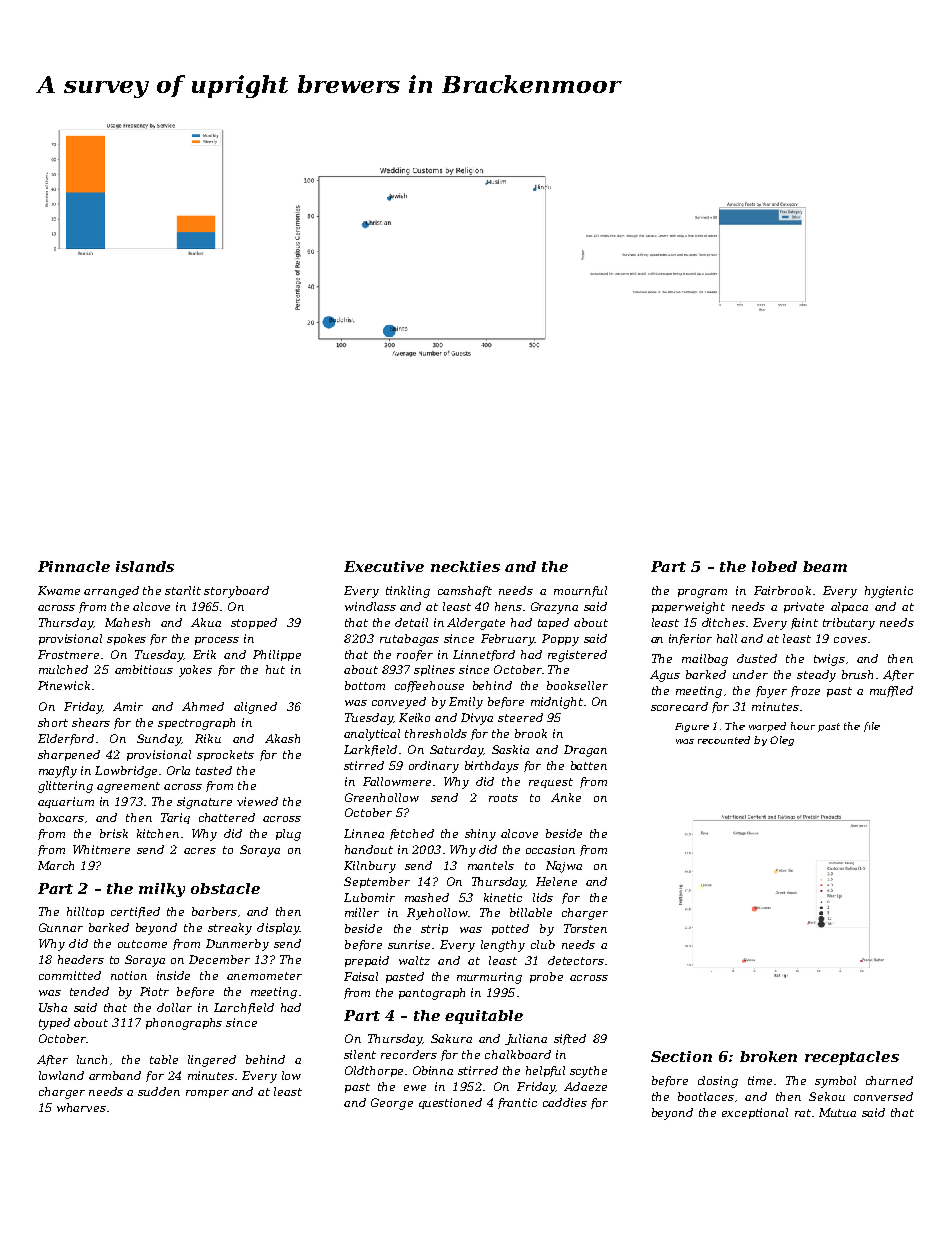  What do you see at coordinates (145, 566) in the document?
I see `islands` at bounding box center [145, 566].
